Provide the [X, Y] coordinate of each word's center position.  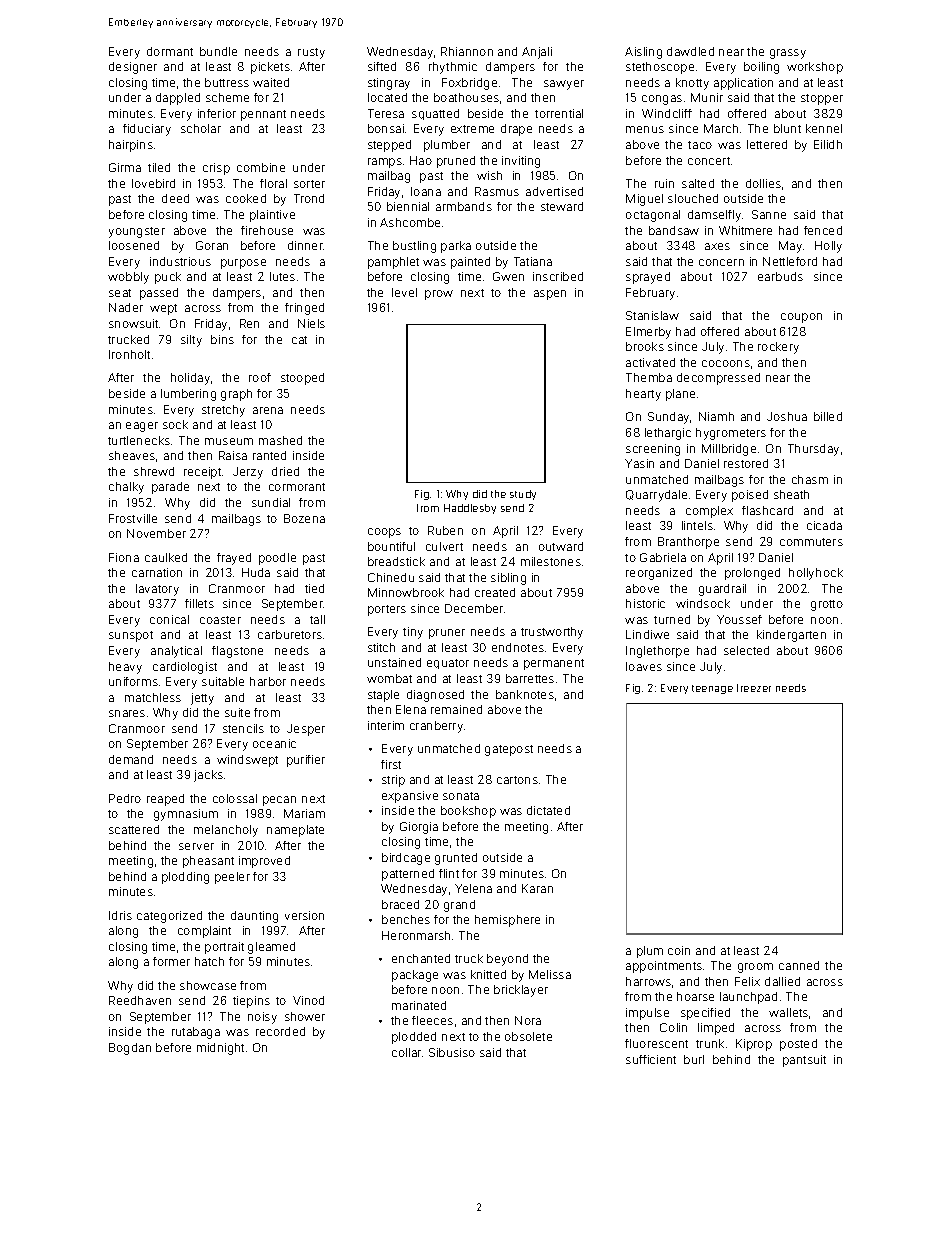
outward [561, 546]
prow [439, 295]
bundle [218, 51]
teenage [712, 689]
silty [191, 341]
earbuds [780, 276]
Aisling [643, 53]
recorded [280, 1031]
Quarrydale [656, 496]
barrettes [530, 678]
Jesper [306, 730]
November [156, 533]
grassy [788, 54]
